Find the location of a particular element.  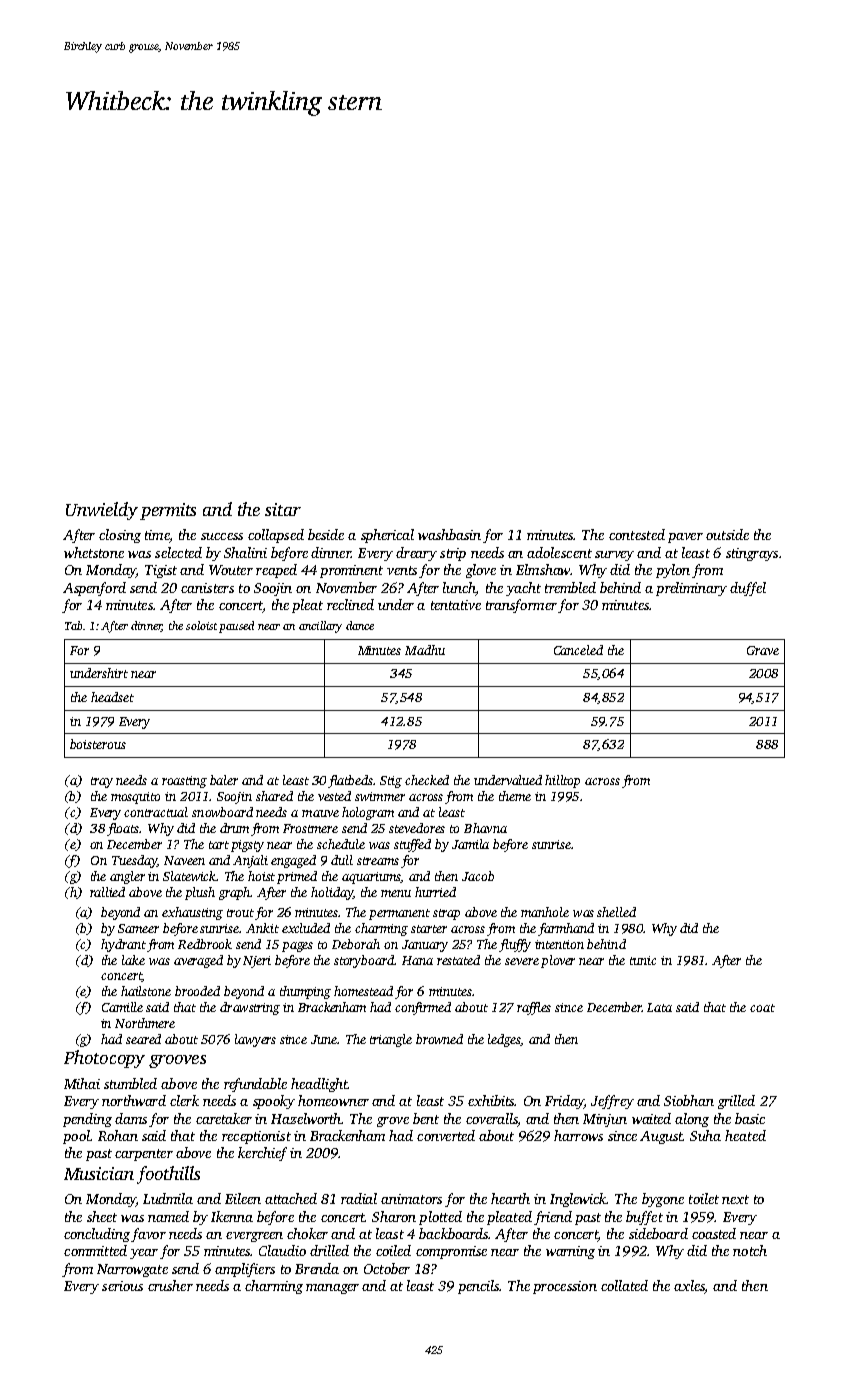

caretaker is located at coordinates (224, 1118).
